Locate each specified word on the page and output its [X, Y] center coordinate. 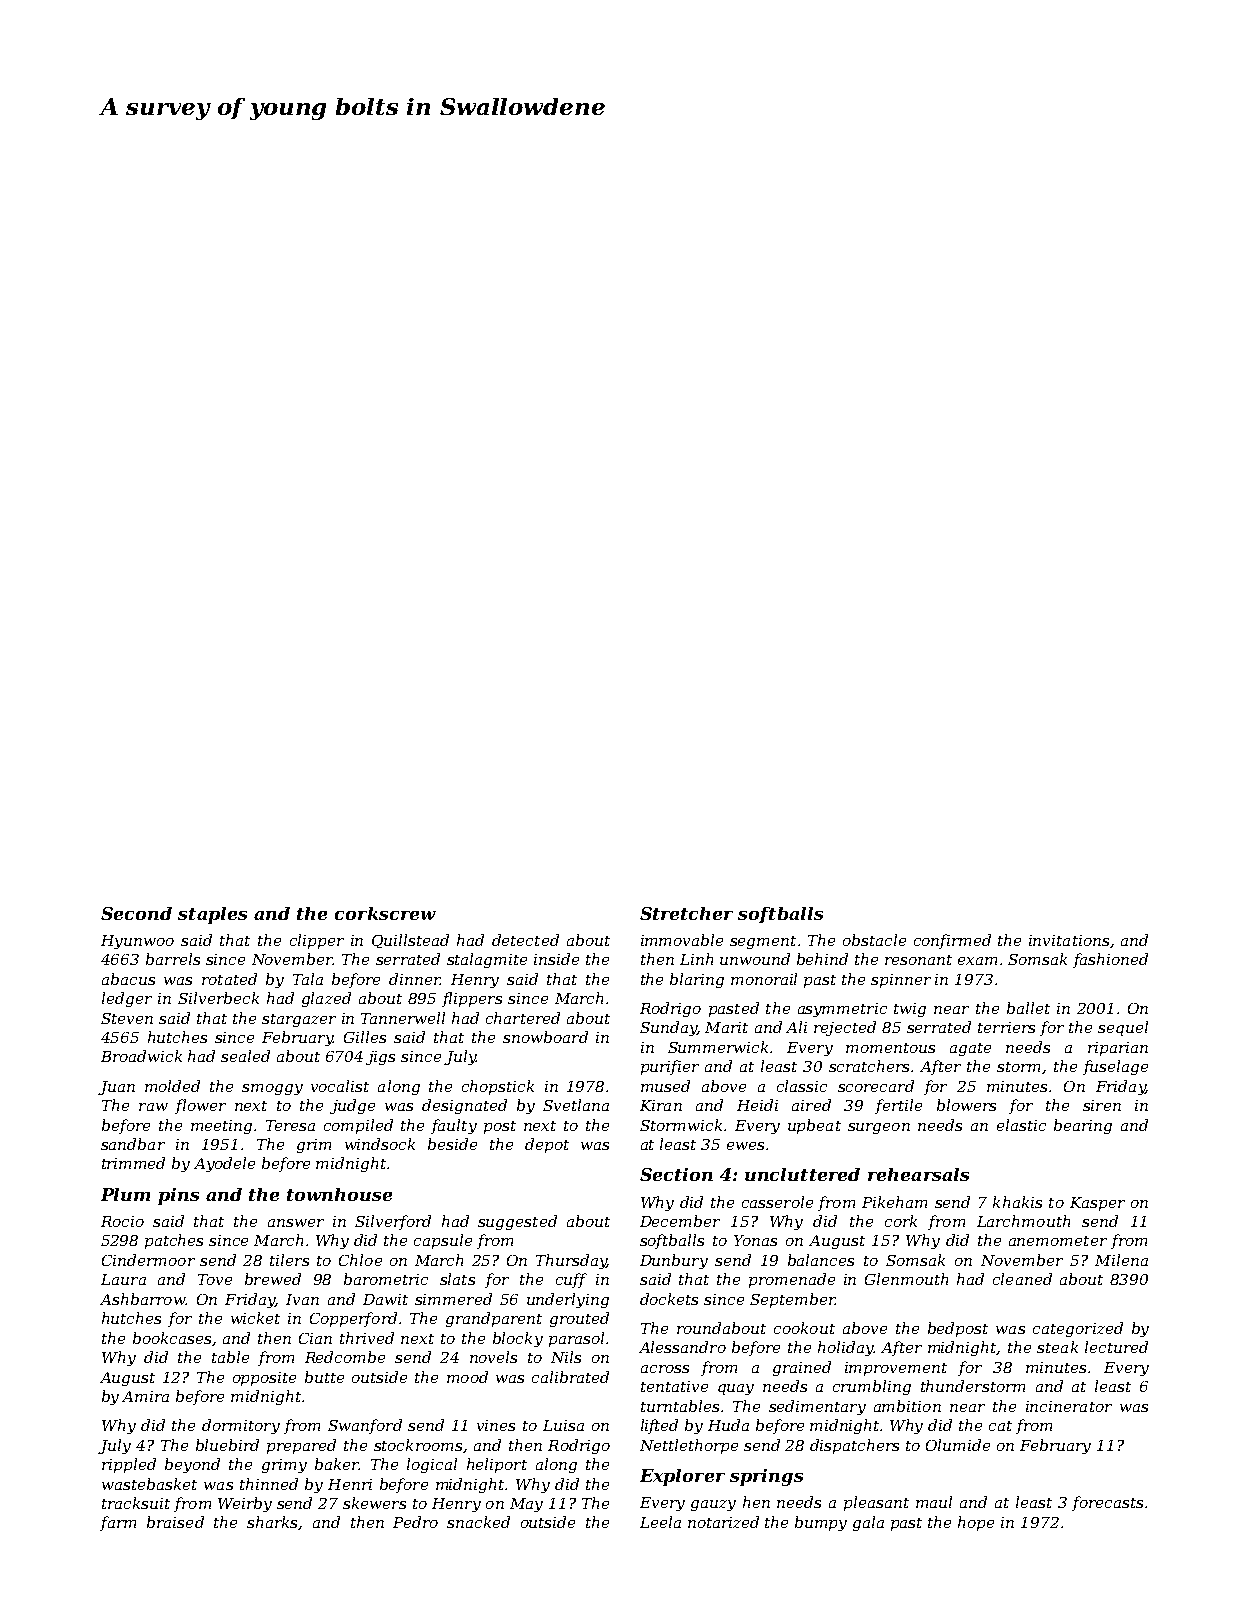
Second [136, 913]
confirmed [952, 941]
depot [547, 1145]
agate [970, 1049]
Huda [728, 1425]
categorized [1078, 1329]
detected [525, 940]
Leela [660, 1522]
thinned [269, 1484]
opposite [264, 1379]
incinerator [1069, 1406]
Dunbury [674, 1261]
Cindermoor [148, 1260]
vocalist [340, 1086]
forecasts [1107, 1503]
